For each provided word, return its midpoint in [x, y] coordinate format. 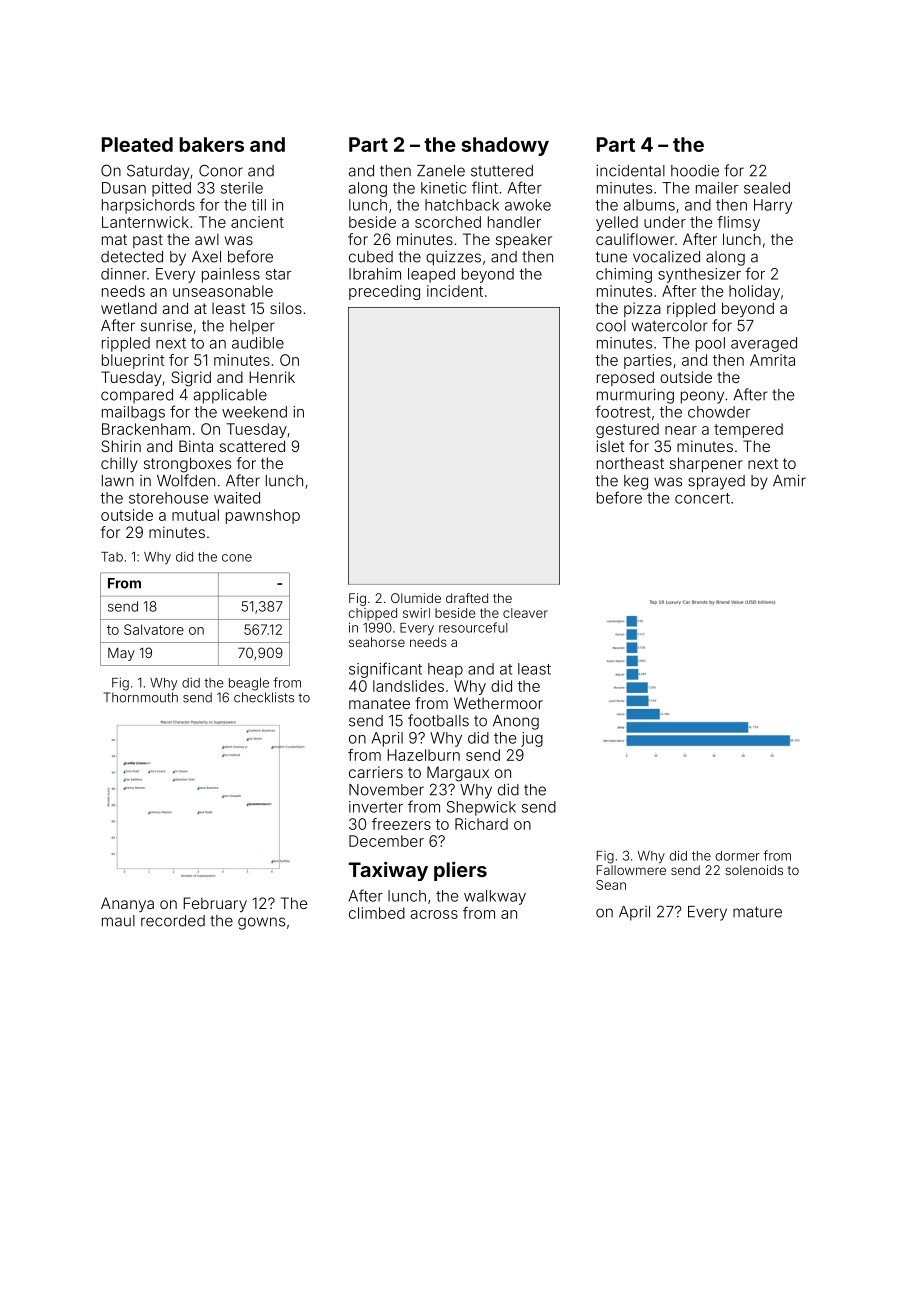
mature [757, 912]
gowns [261, 923]
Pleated [137, 144]
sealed [767, 188]
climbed [377, 913]
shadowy [505, 146]
